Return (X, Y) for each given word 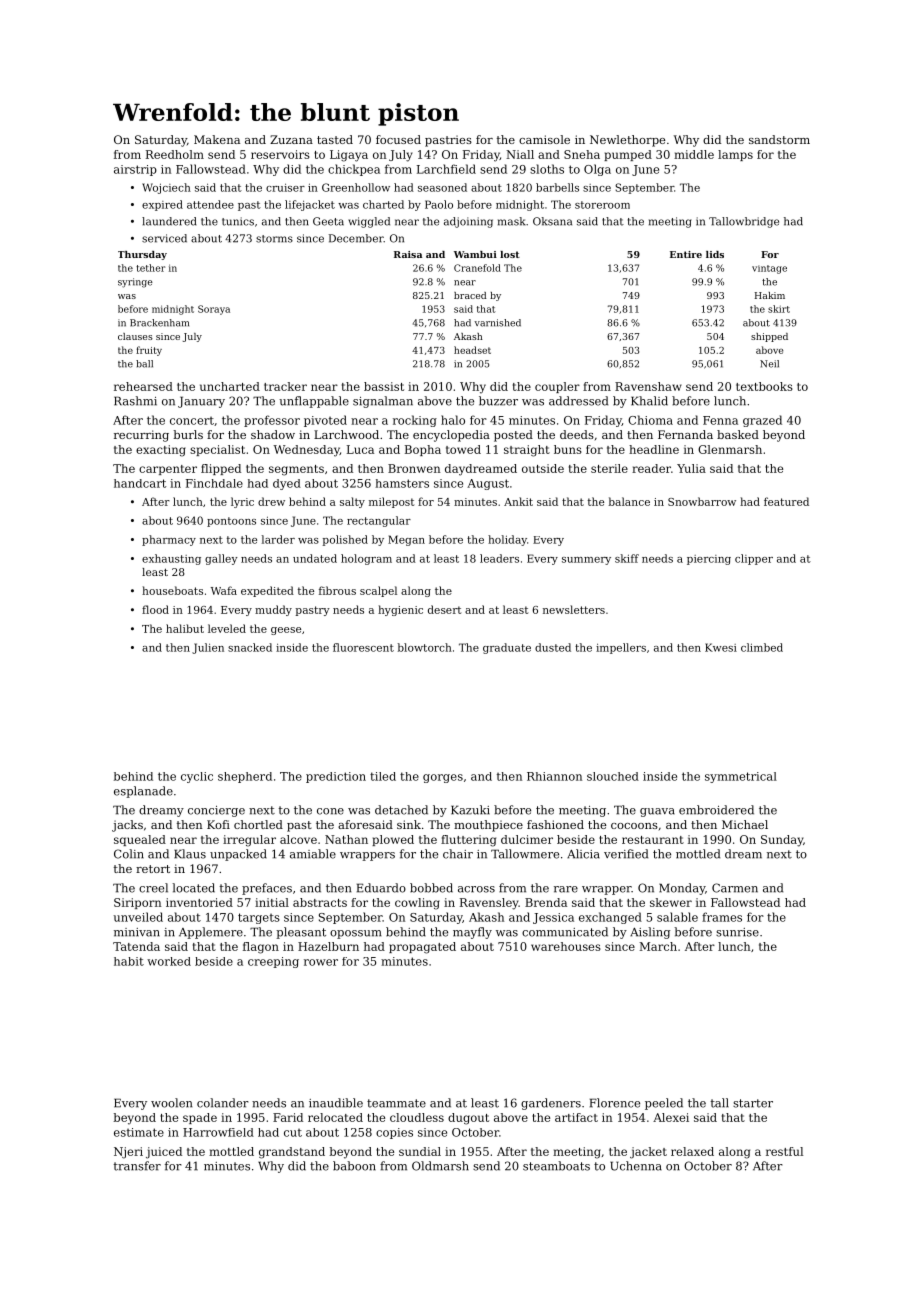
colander (223, 1103)
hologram (366, 559)
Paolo (439, 204)
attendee (210, 204)
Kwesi (721, 647)
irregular (249, 841)
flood (155, 609)
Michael (745, 824)
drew (271, 501)
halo (453, 420)
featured (786, 501)
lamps (735, 155)
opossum (356, 934)
